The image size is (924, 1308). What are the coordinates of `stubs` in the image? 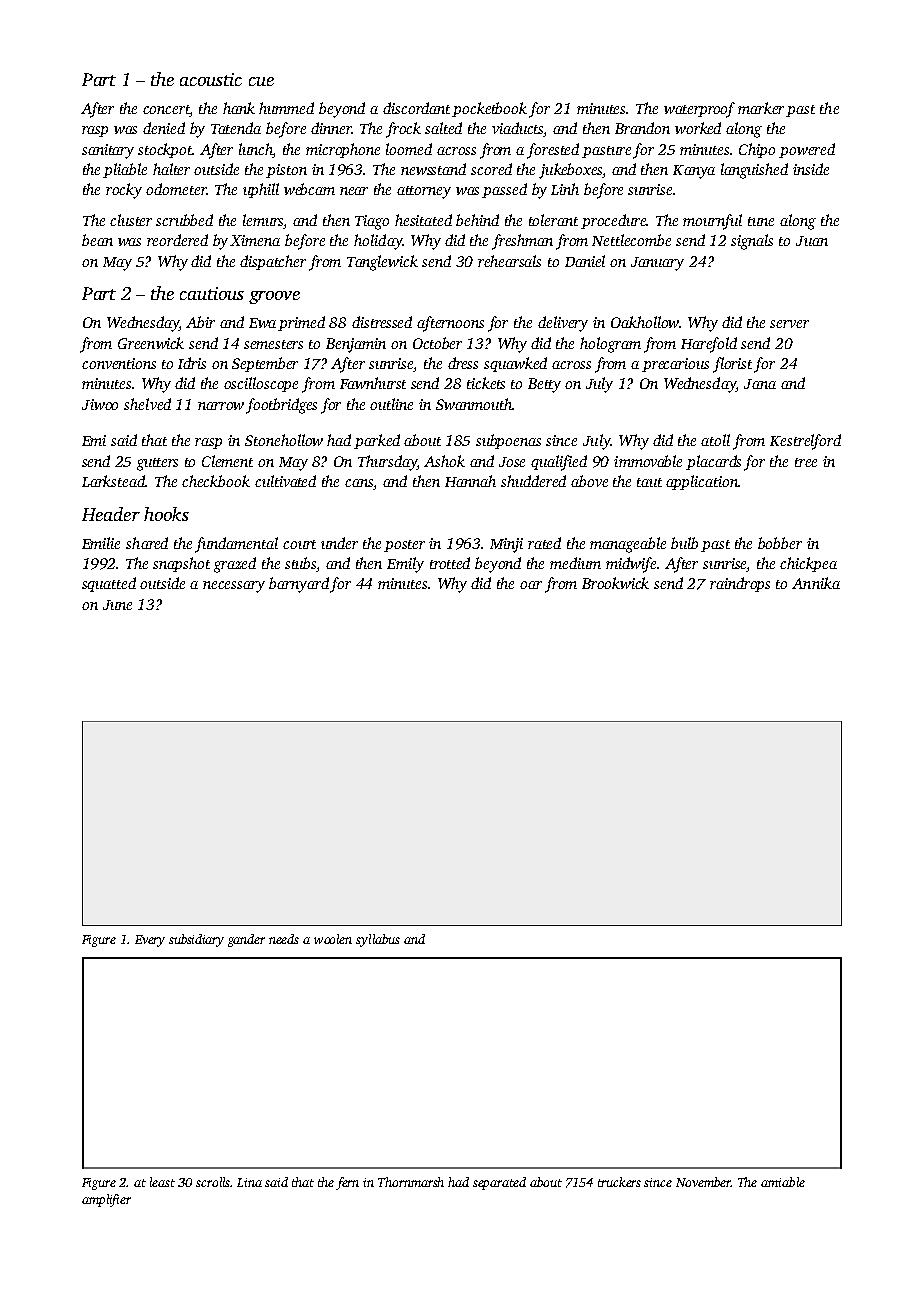 It's located at (301, 564).
